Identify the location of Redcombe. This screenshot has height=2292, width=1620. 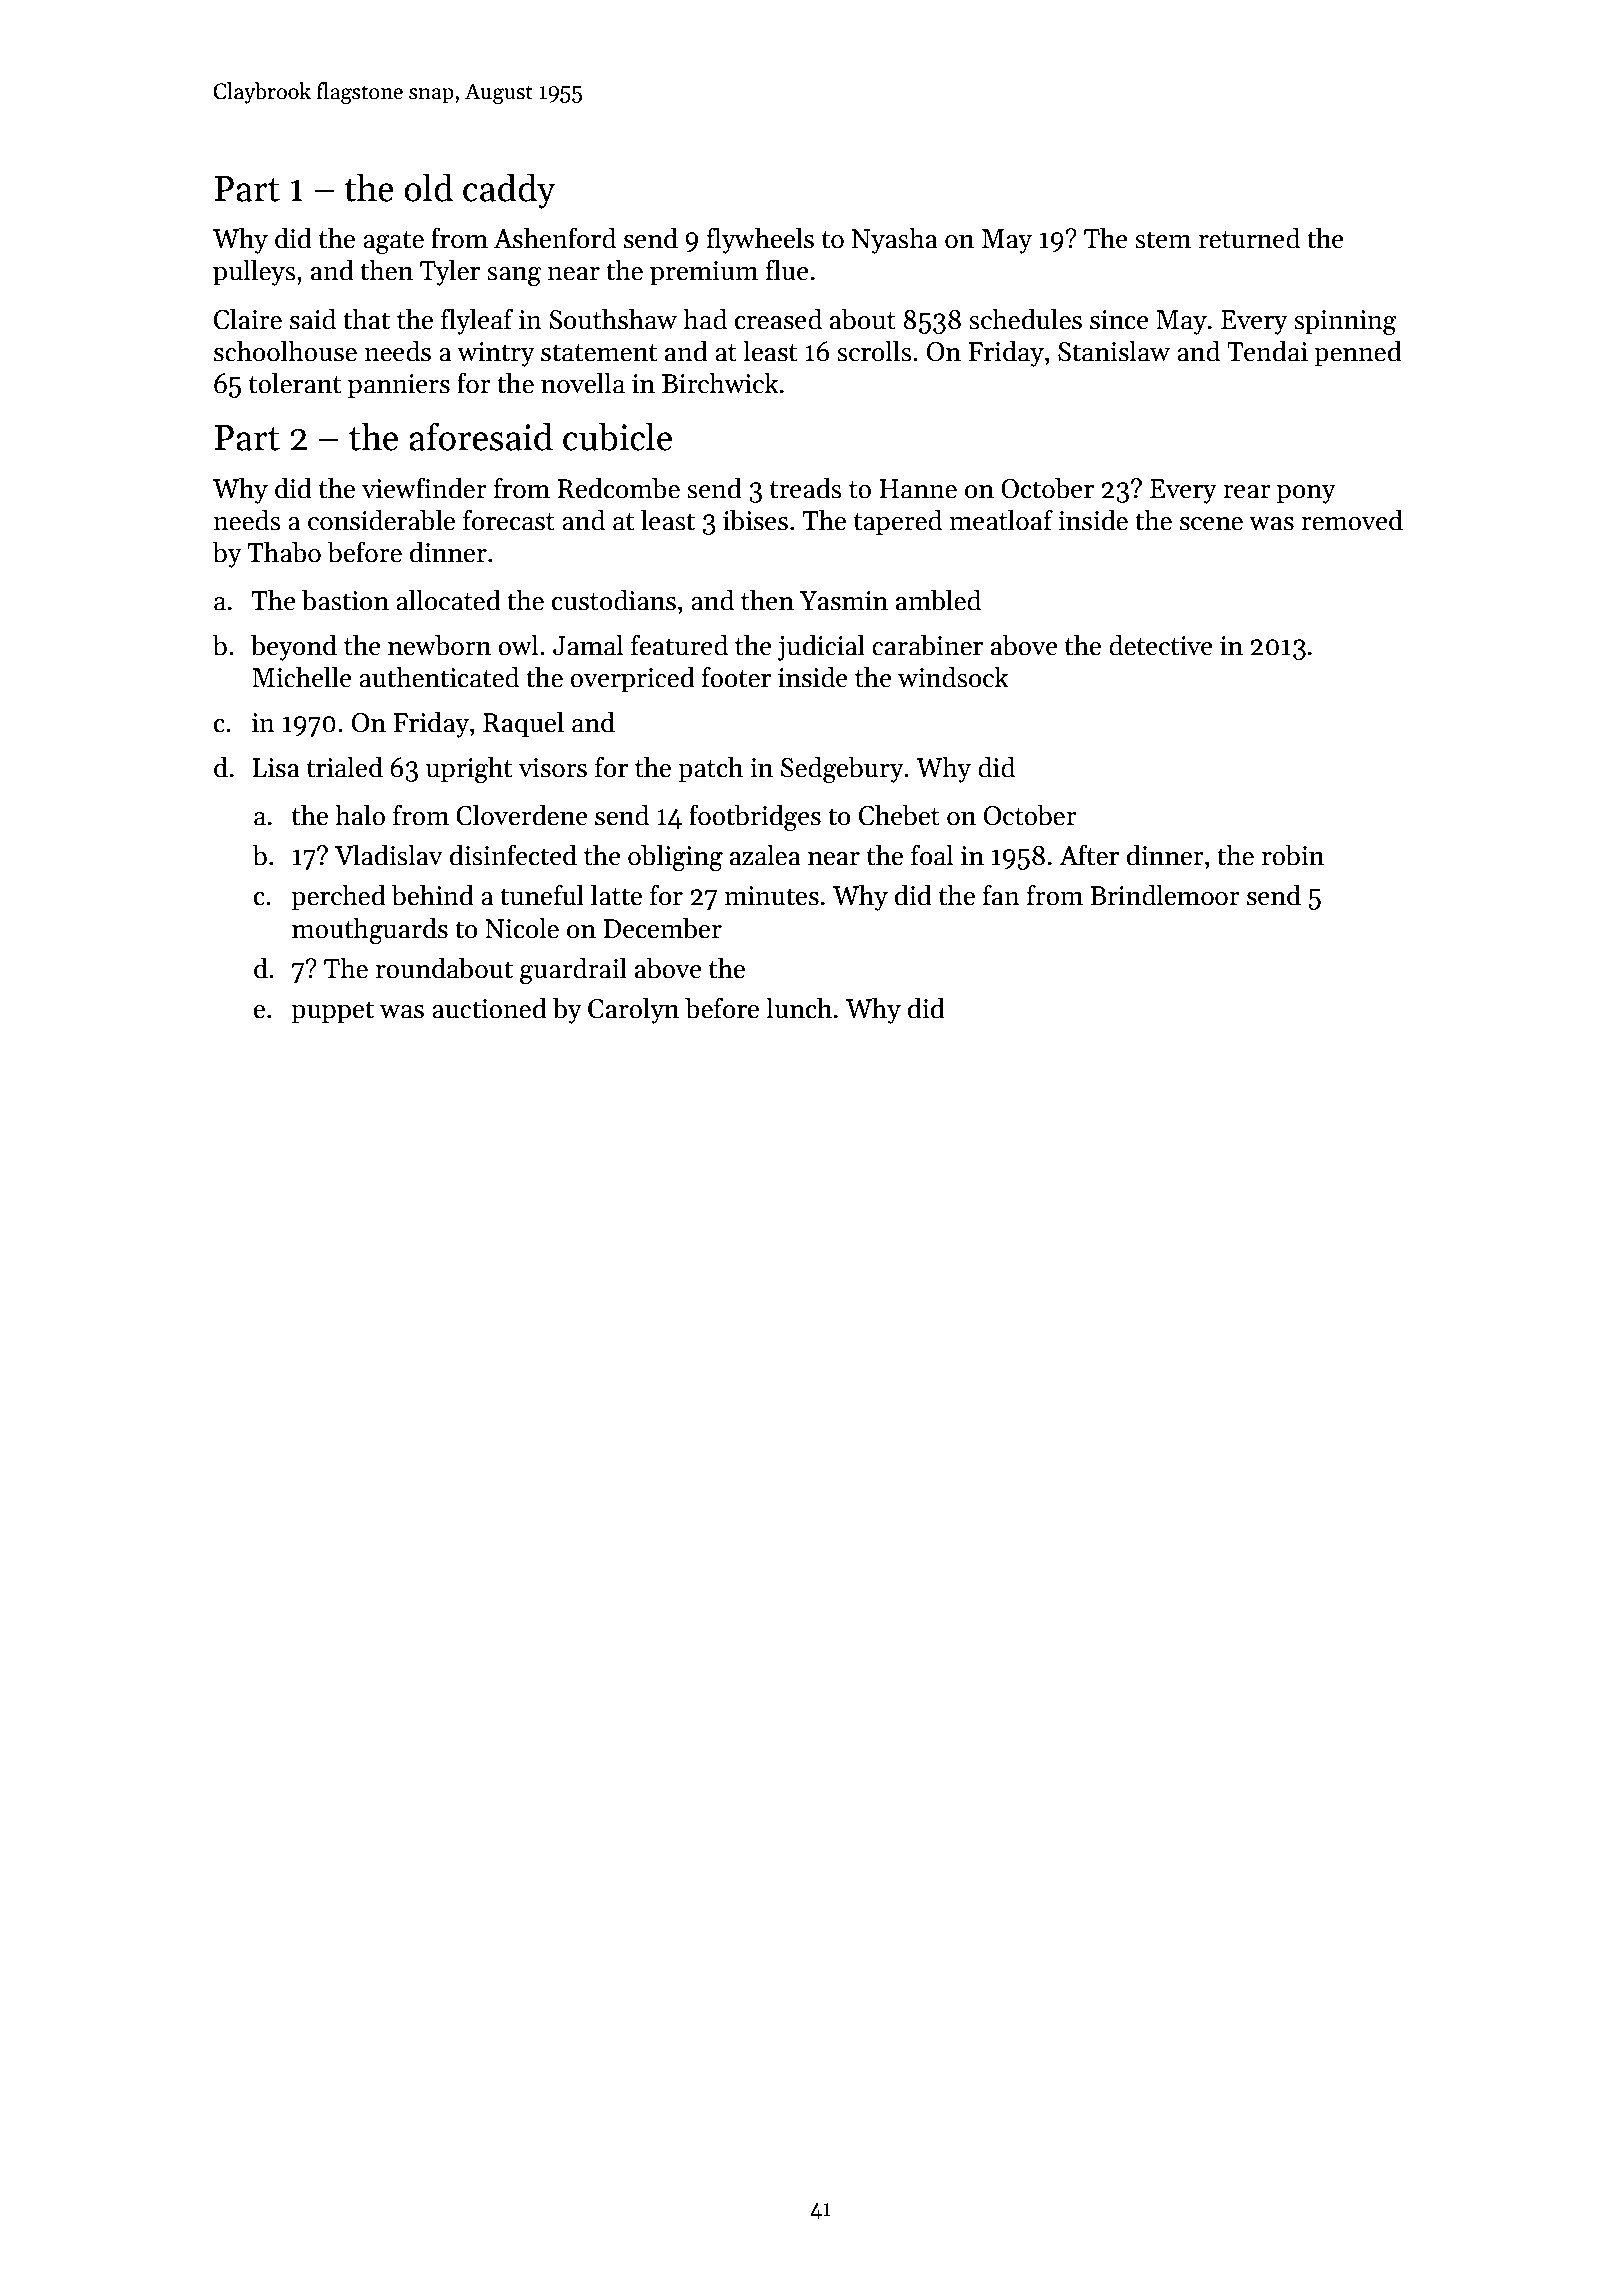
(618, 488).
